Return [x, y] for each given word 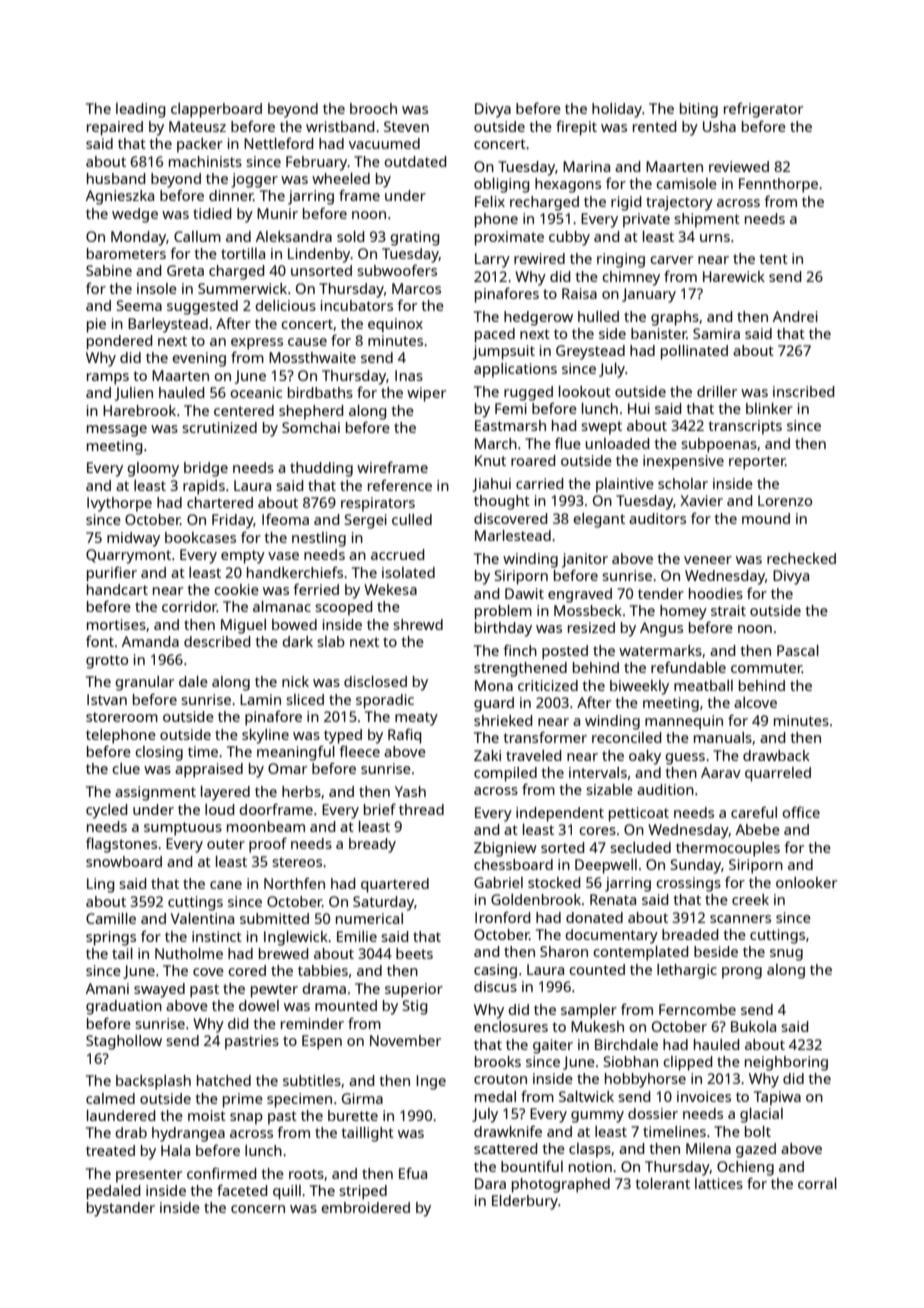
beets [414, 953]
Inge [431, 1082]
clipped [687, 1063]
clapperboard [216, 110]
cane [226, 885]
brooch [373, 108]
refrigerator [763, 110]
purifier [112, 574]
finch [520, 650]
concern [258, 1209]
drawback [776, 755]
